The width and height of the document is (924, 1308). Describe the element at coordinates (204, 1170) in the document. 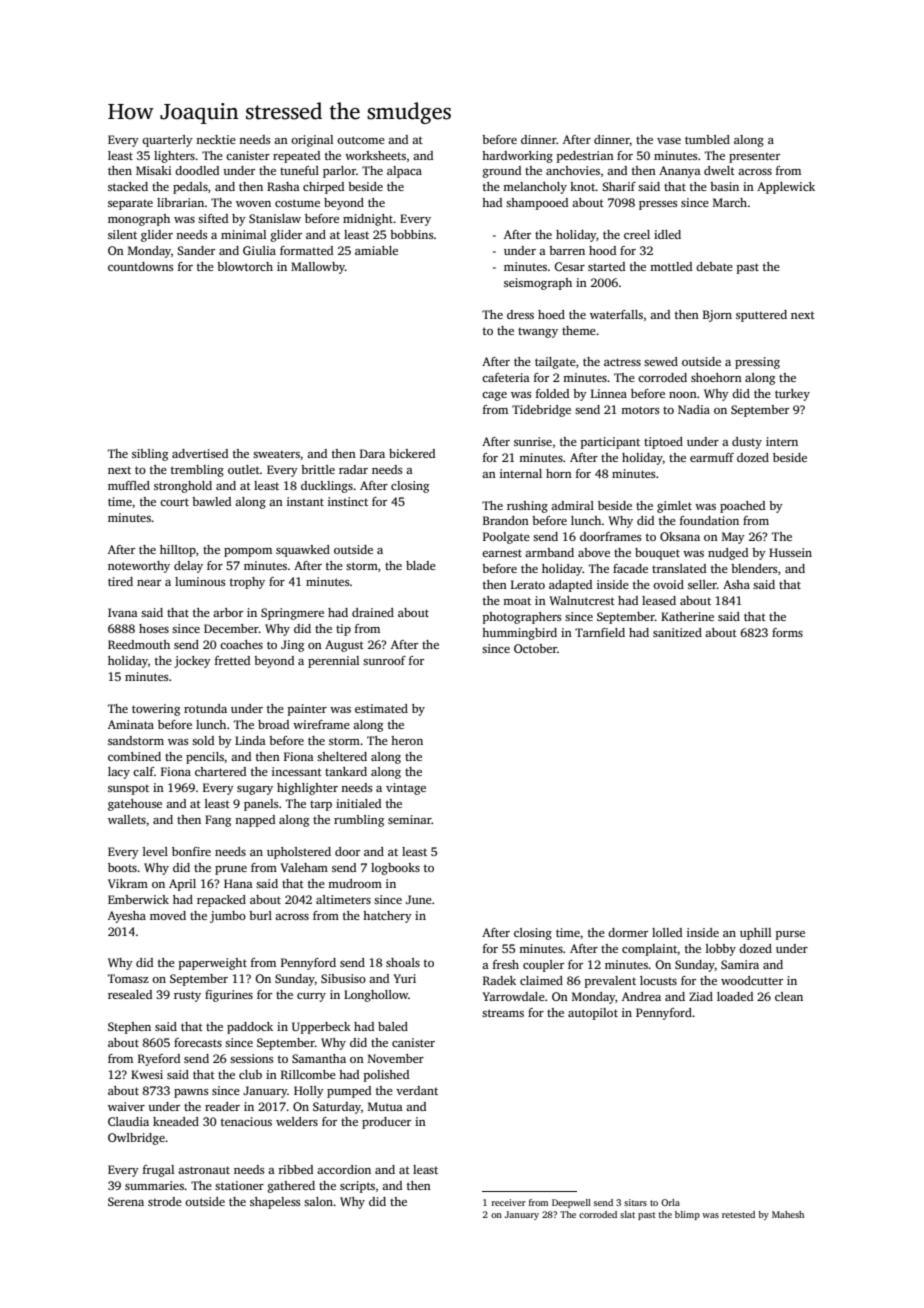

I see `astronaut` at that location.
